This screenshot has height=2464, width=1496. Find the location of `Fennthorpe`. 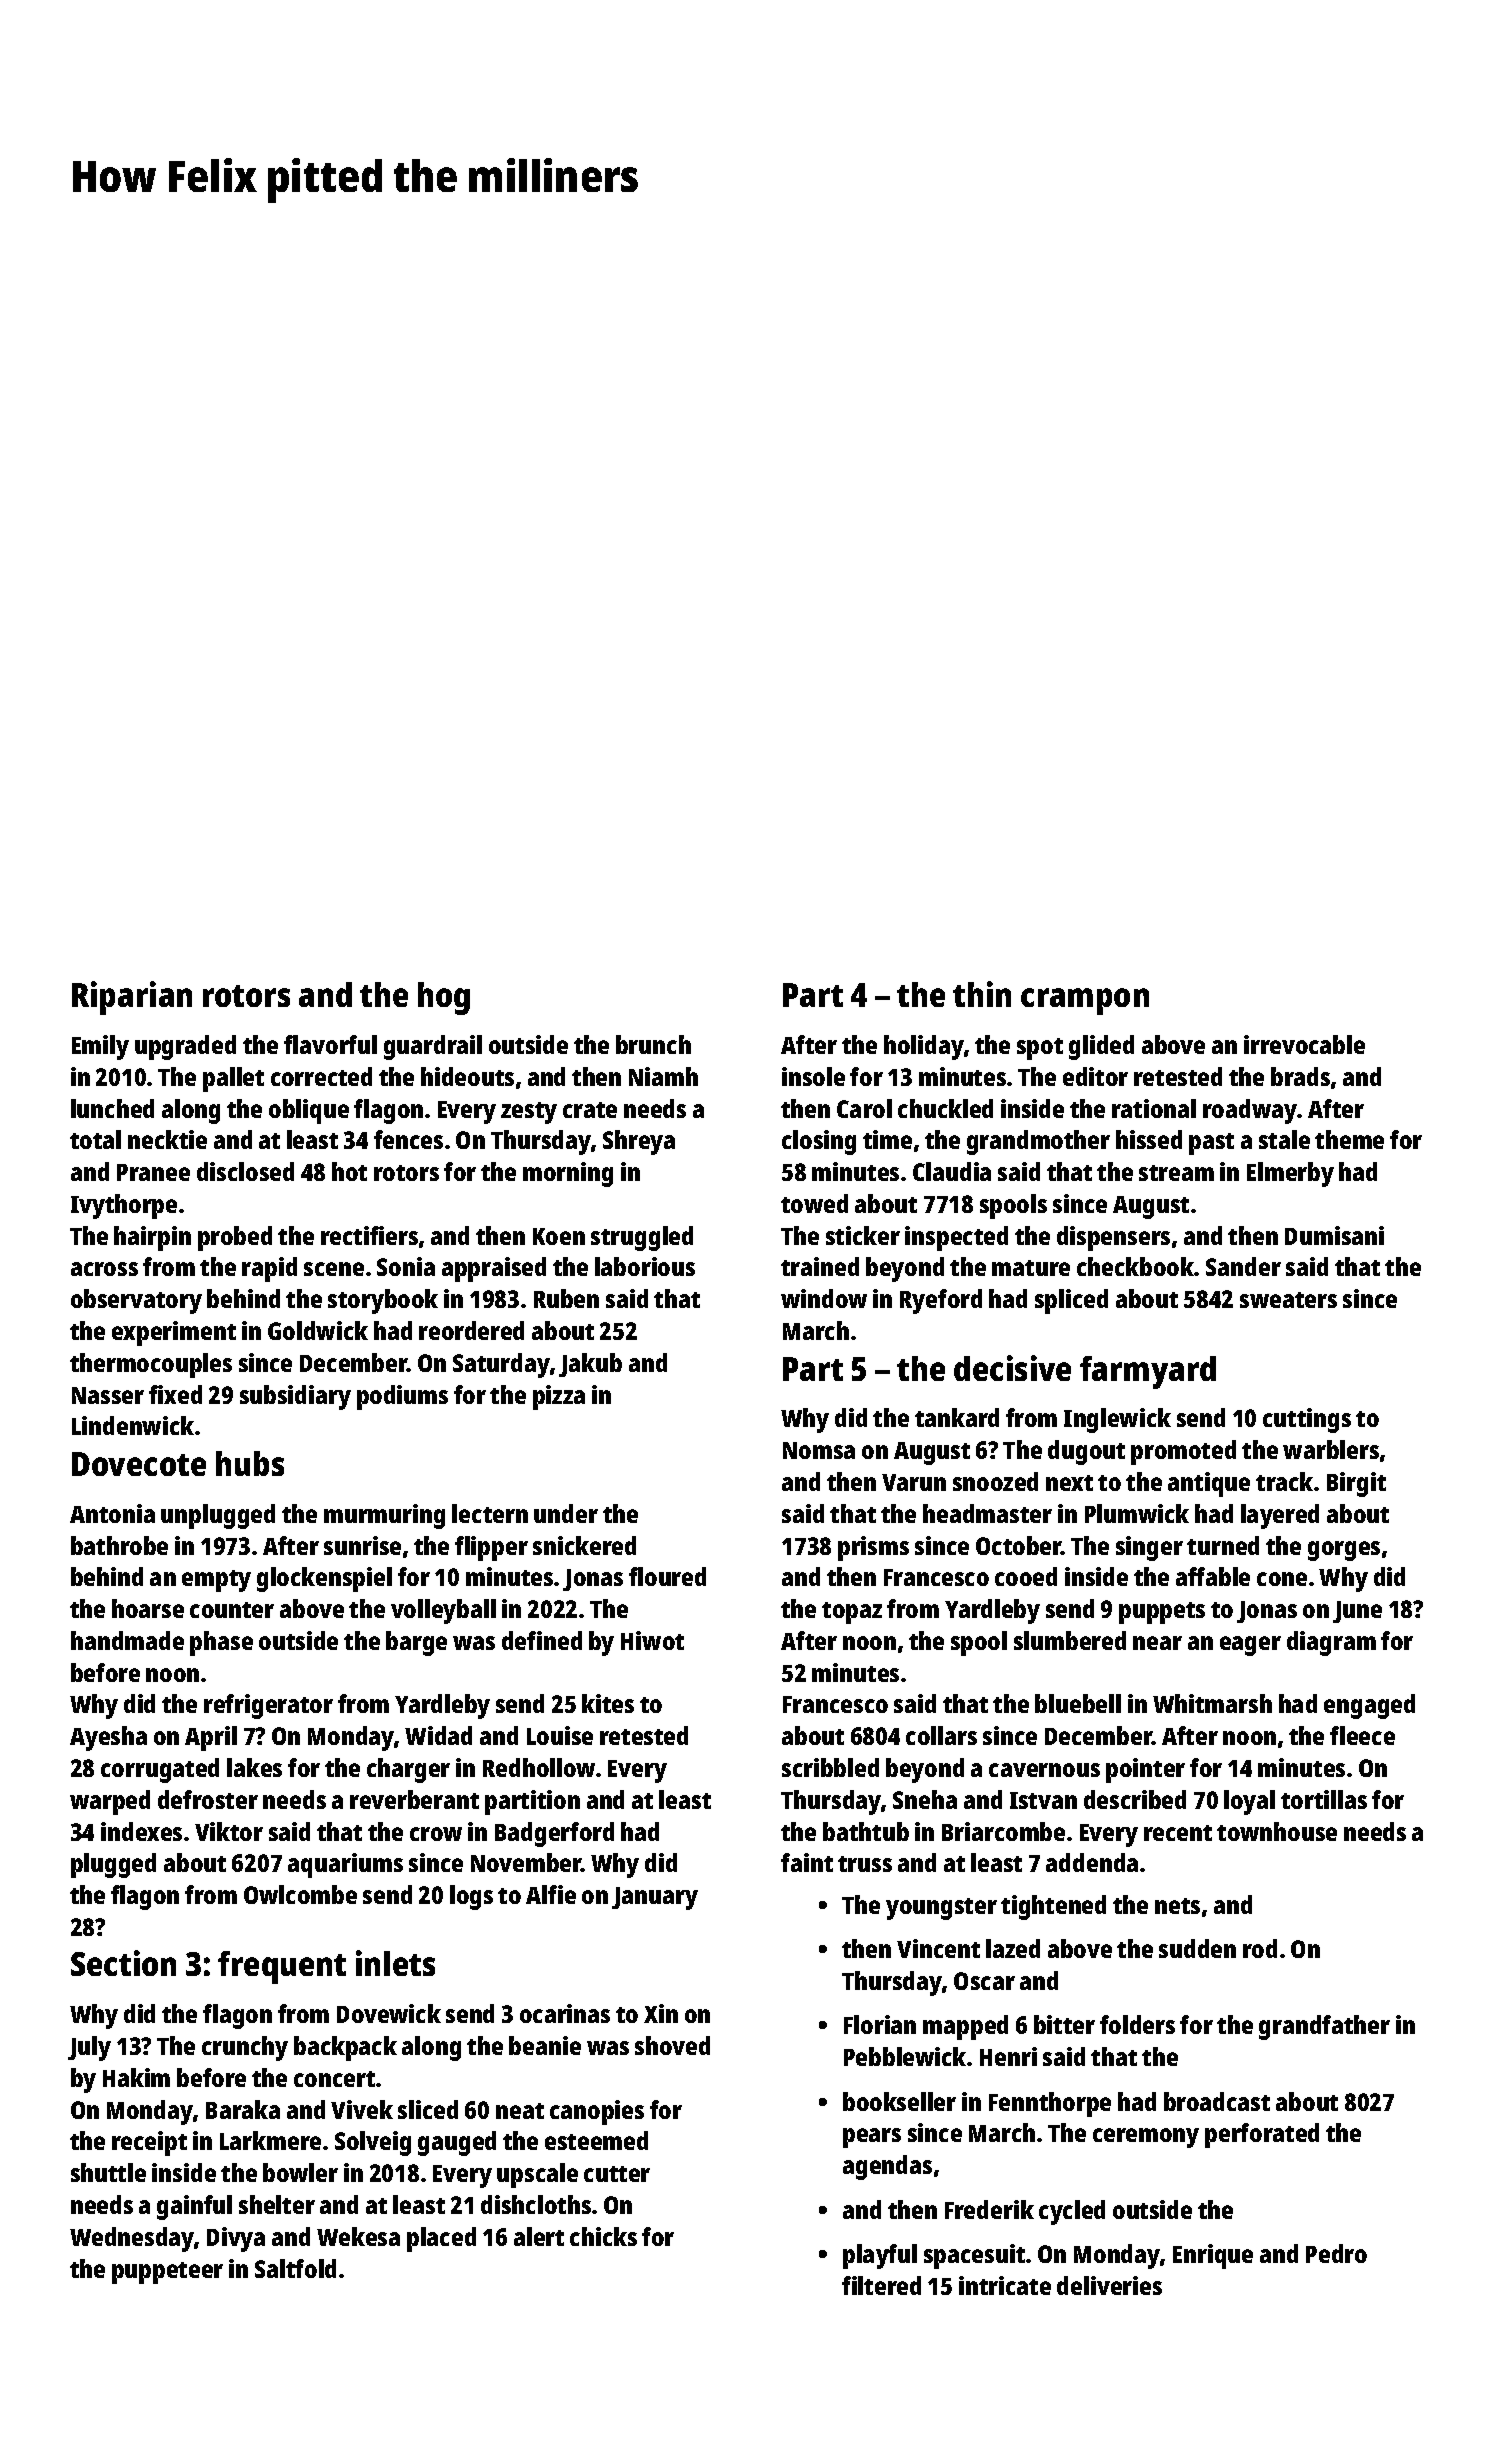

Fennthorpe is located at coordinates (1050, 2104).
